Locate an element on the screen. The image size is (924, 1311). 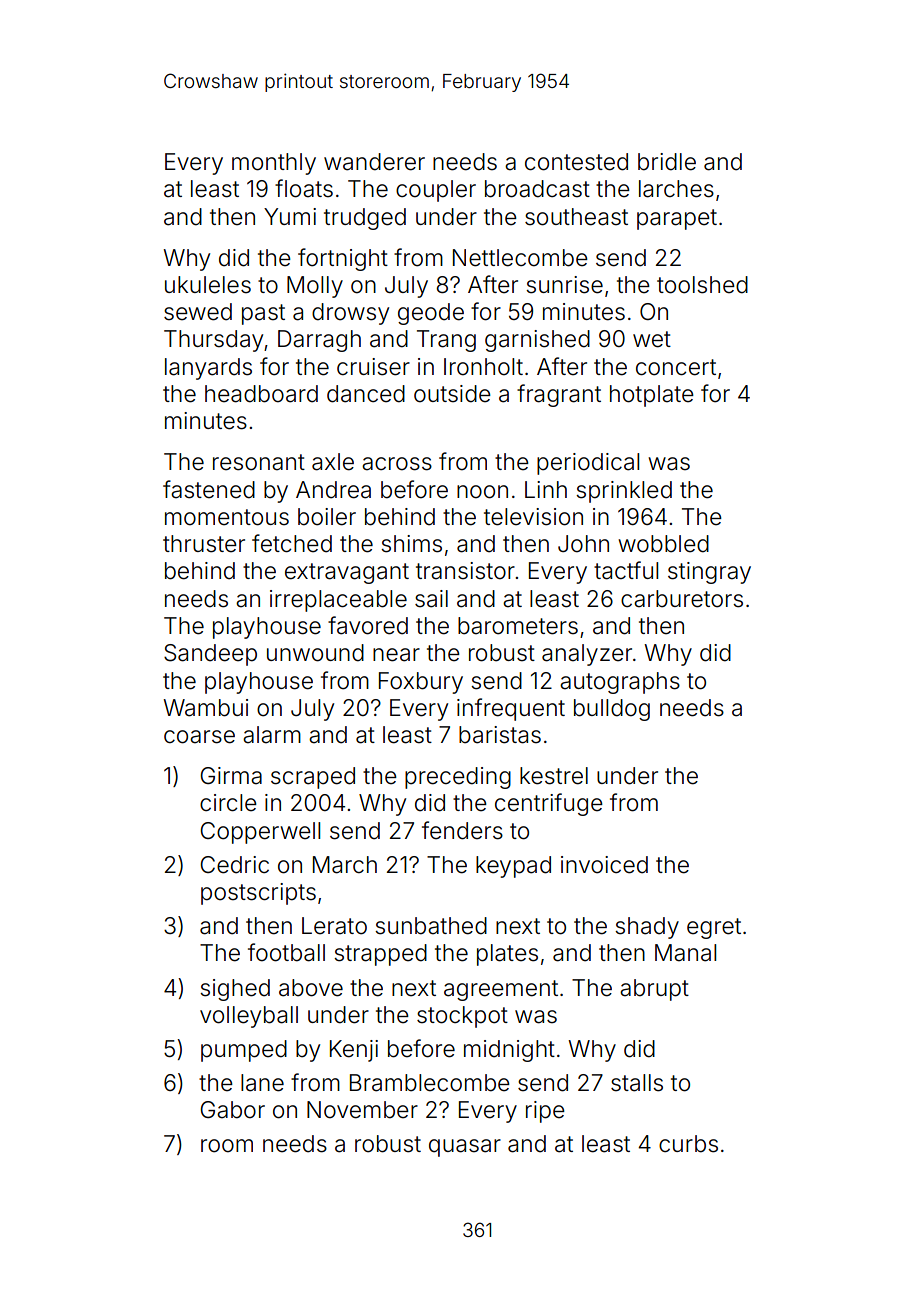
abrupt is located at coordinates (654, 990).
